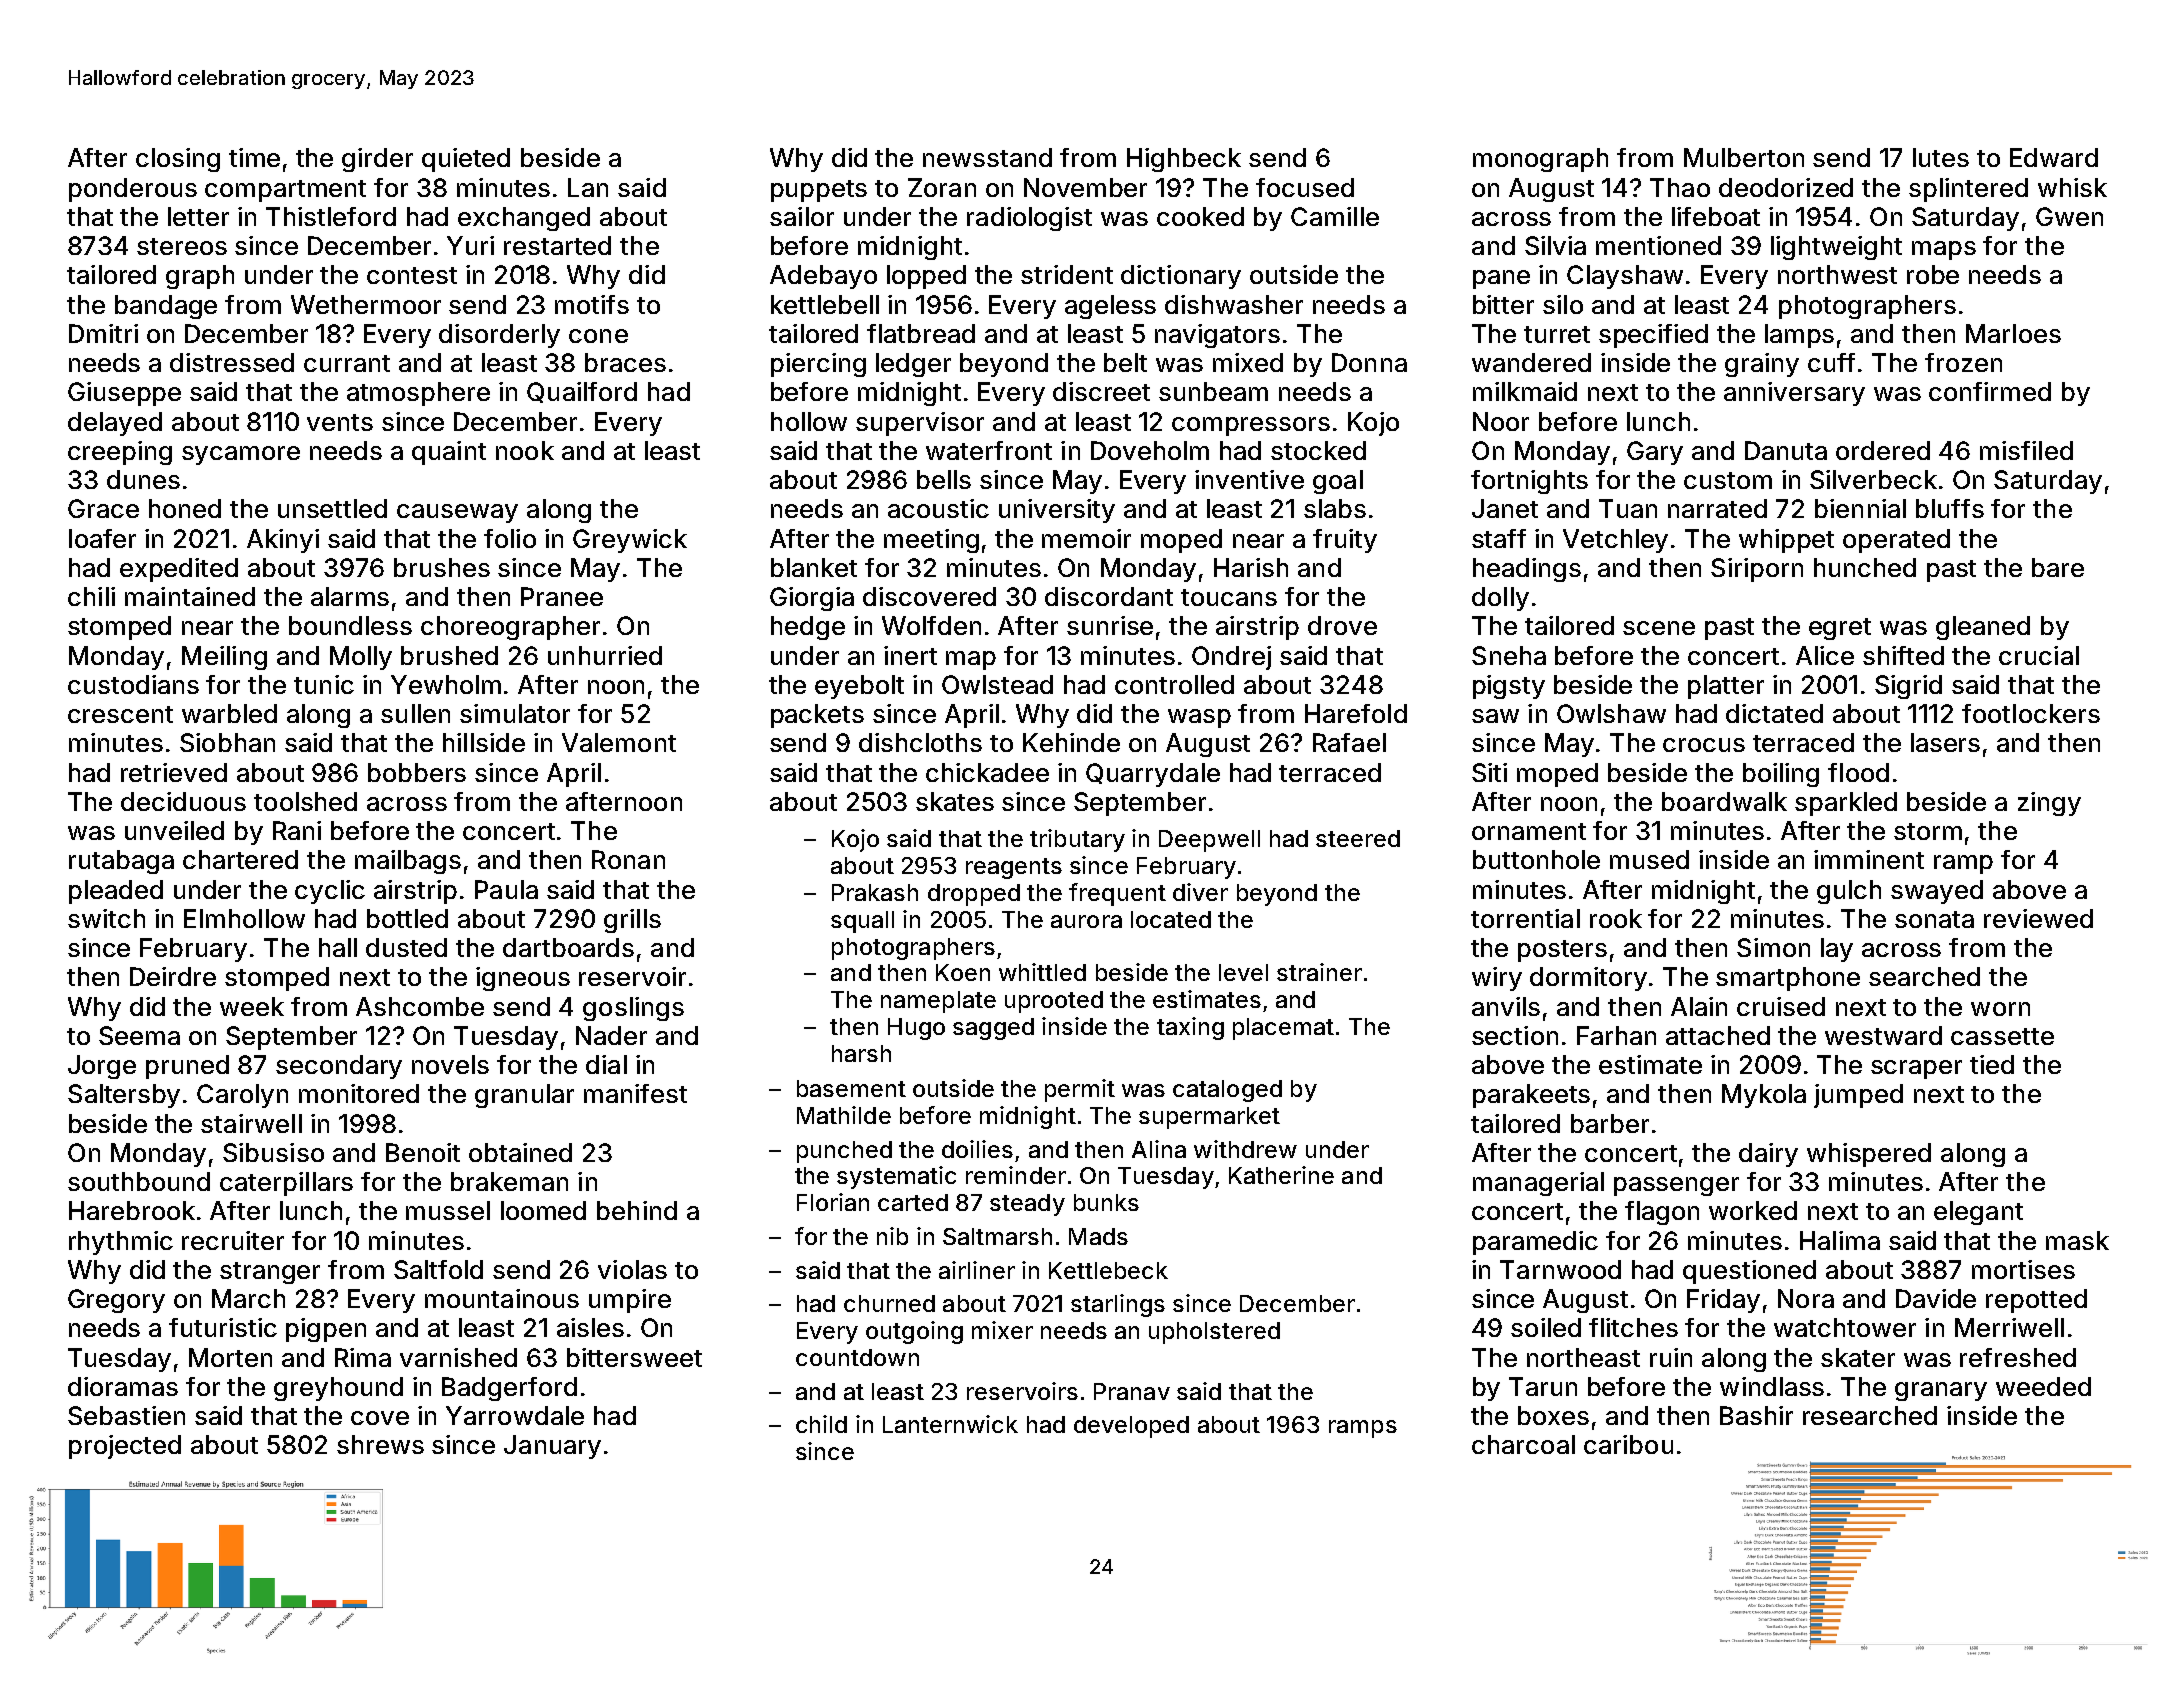 The width and height of the screenshot is (2178, 1683). What do you see at coordinates (1628, 508) in the screenshot?
I see `Tuan` at bounding box center [1628, 508].
